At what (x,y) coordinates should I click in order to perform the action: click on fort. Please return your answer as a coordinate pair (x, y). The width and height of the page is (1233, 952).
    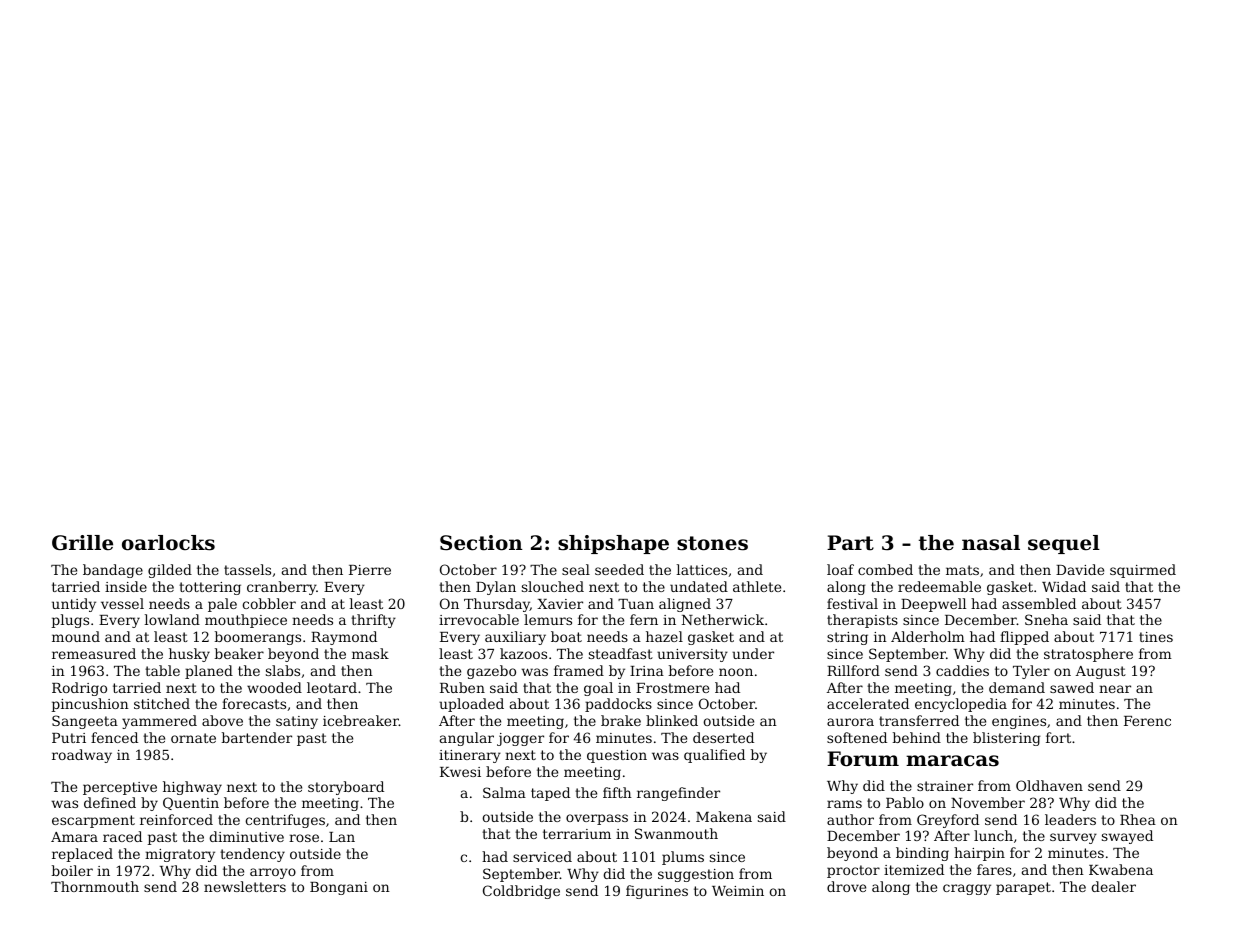
    Looking at the image, I should click on (1058, 737).
